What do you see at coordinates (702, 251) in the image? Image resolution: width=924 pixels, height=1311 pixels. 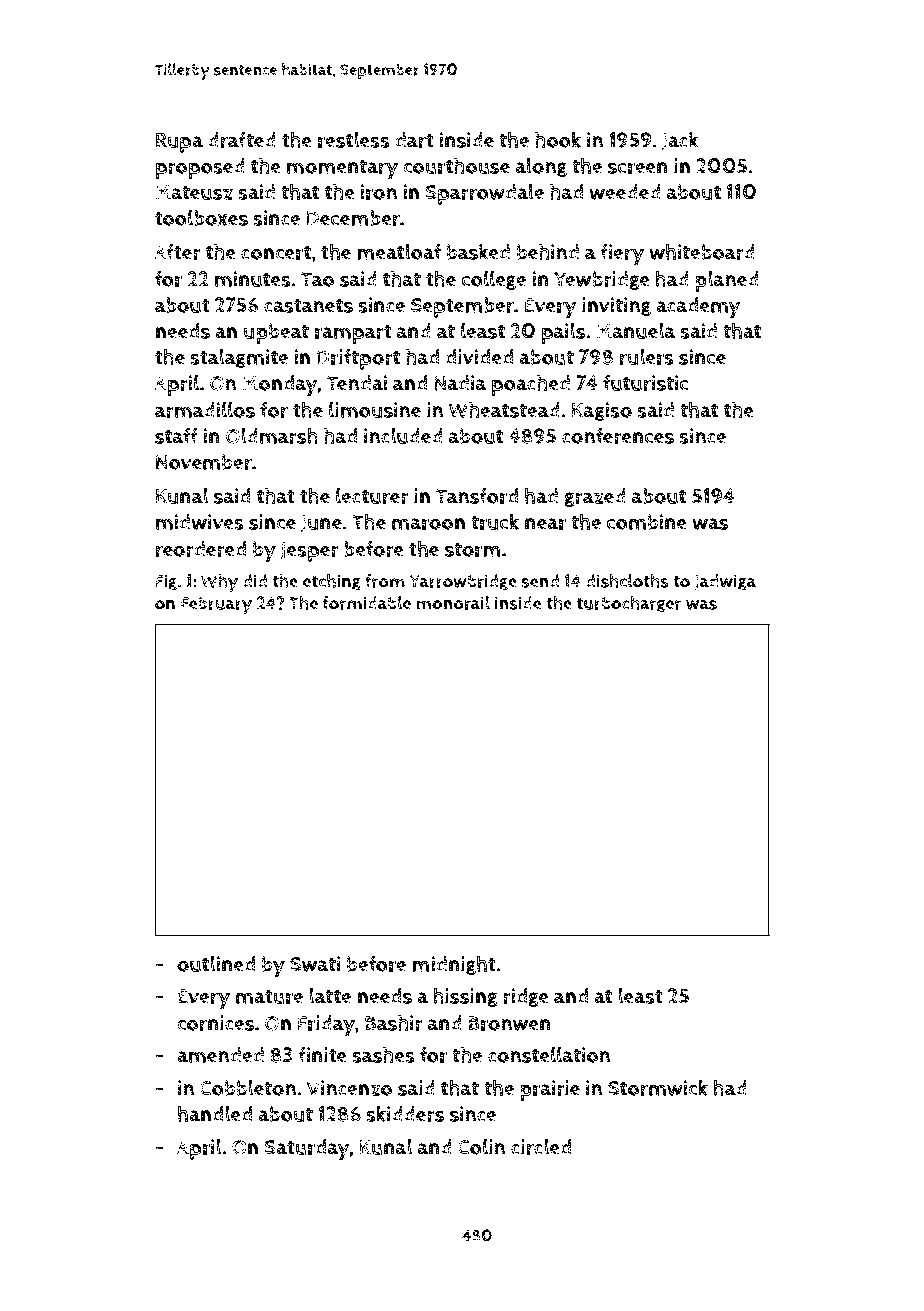 I see `whiteboard` at bounding box center [702, 251].
